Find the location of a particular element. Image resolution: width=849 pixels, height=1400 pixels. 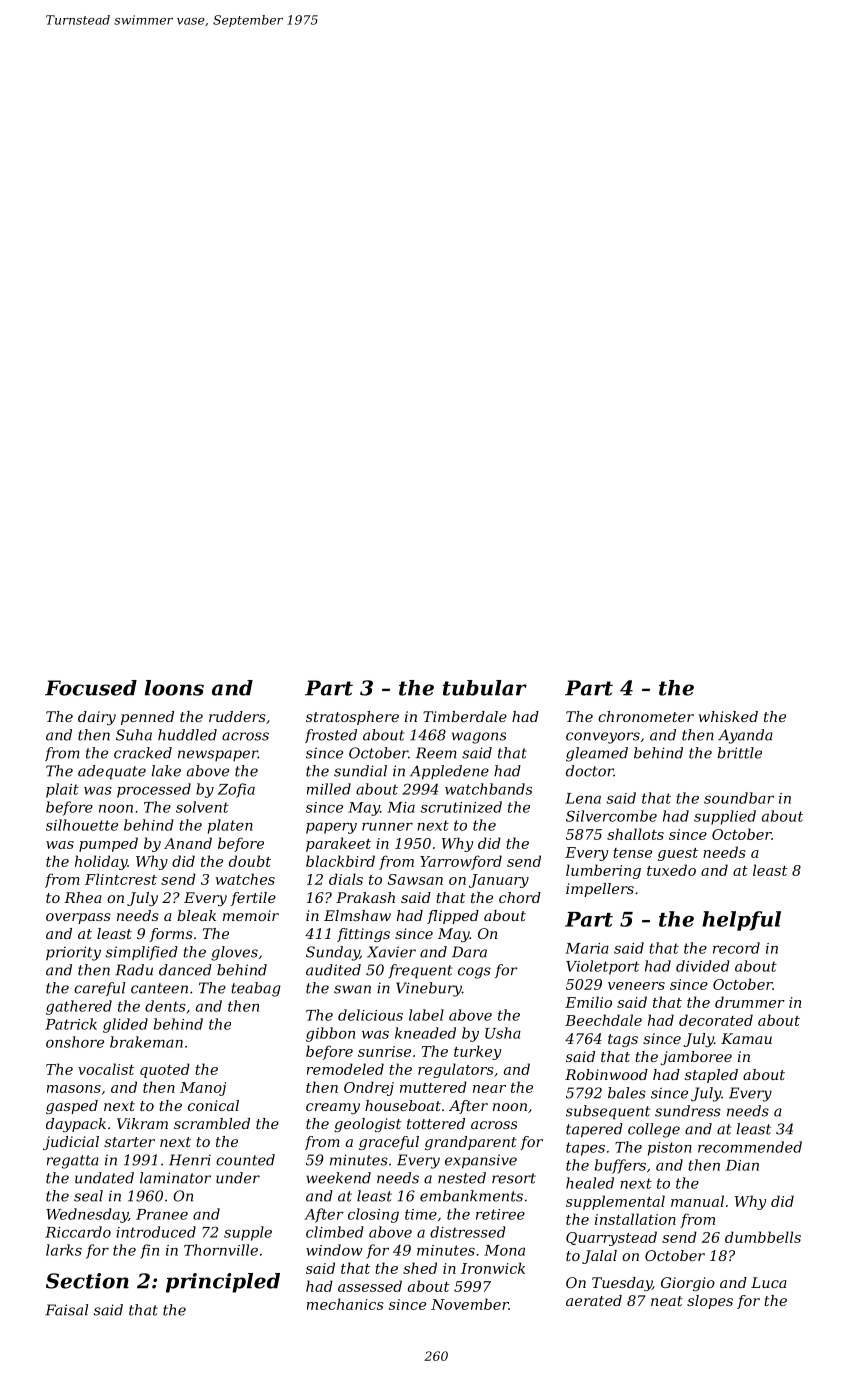

blackbird is located at coordinates (340, 861).
